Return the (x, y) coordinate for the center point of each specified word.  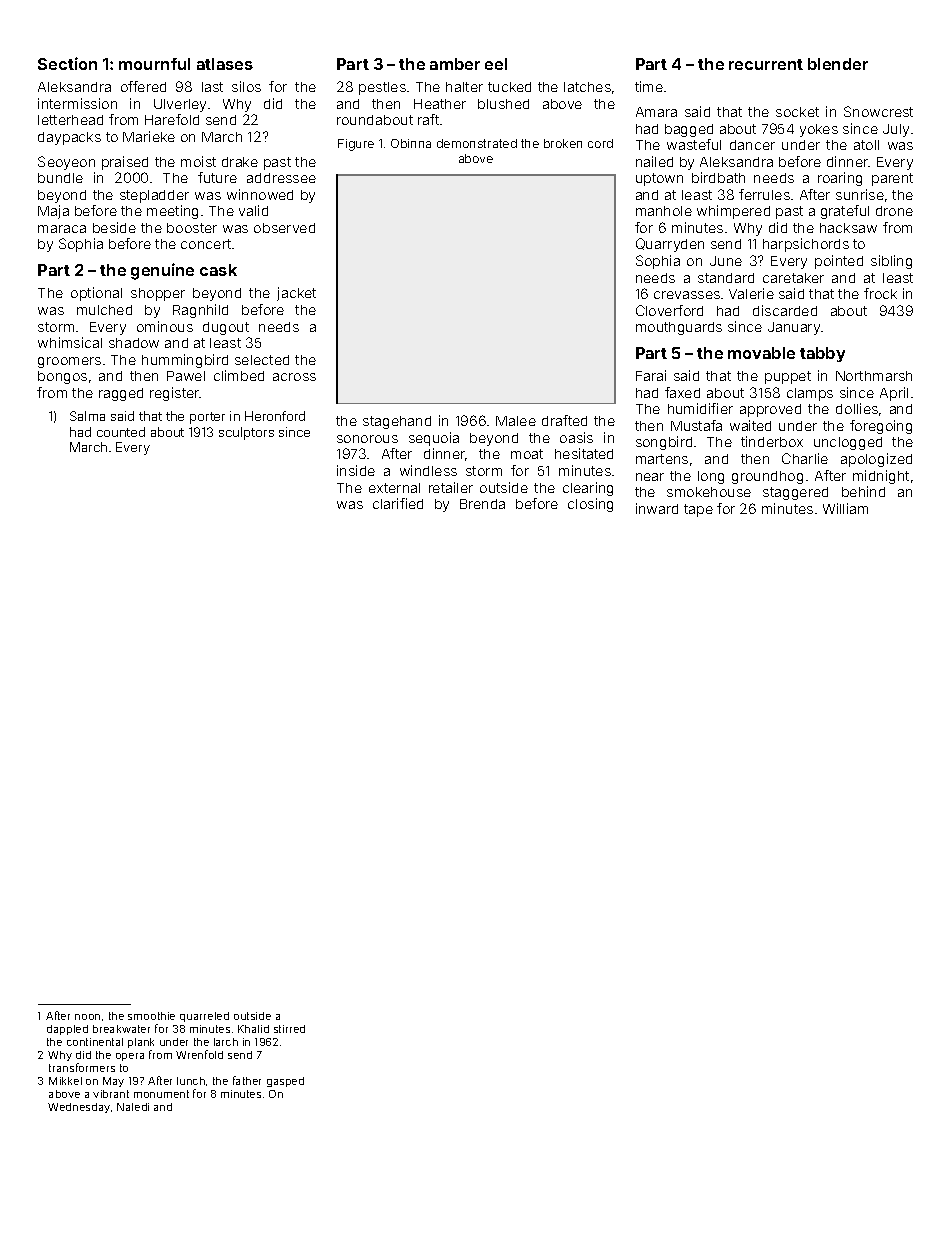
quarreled (204, 1017)
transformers (82, 1067)
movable (761, 353)
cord (600, 143)
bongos (62, 377)
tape (698, 510)
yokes (819, 130)
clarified (398, 503)
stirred (289, 1029)
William (845, 508)
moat (527, 454)
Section (67, 63)
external (394, 488)
